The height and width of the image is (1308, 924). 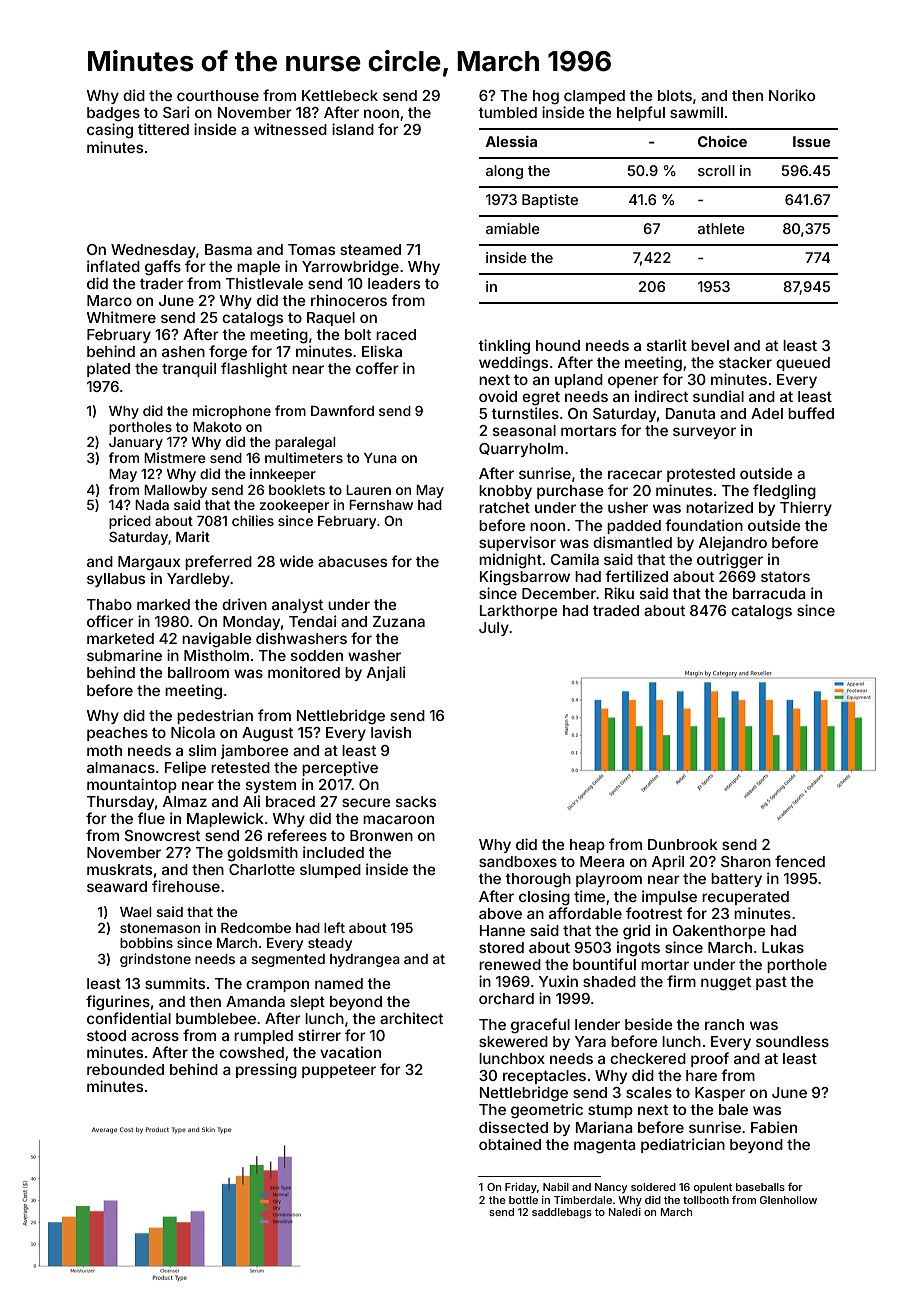 I want to click on fledgling, so click(x=784, y=492).
